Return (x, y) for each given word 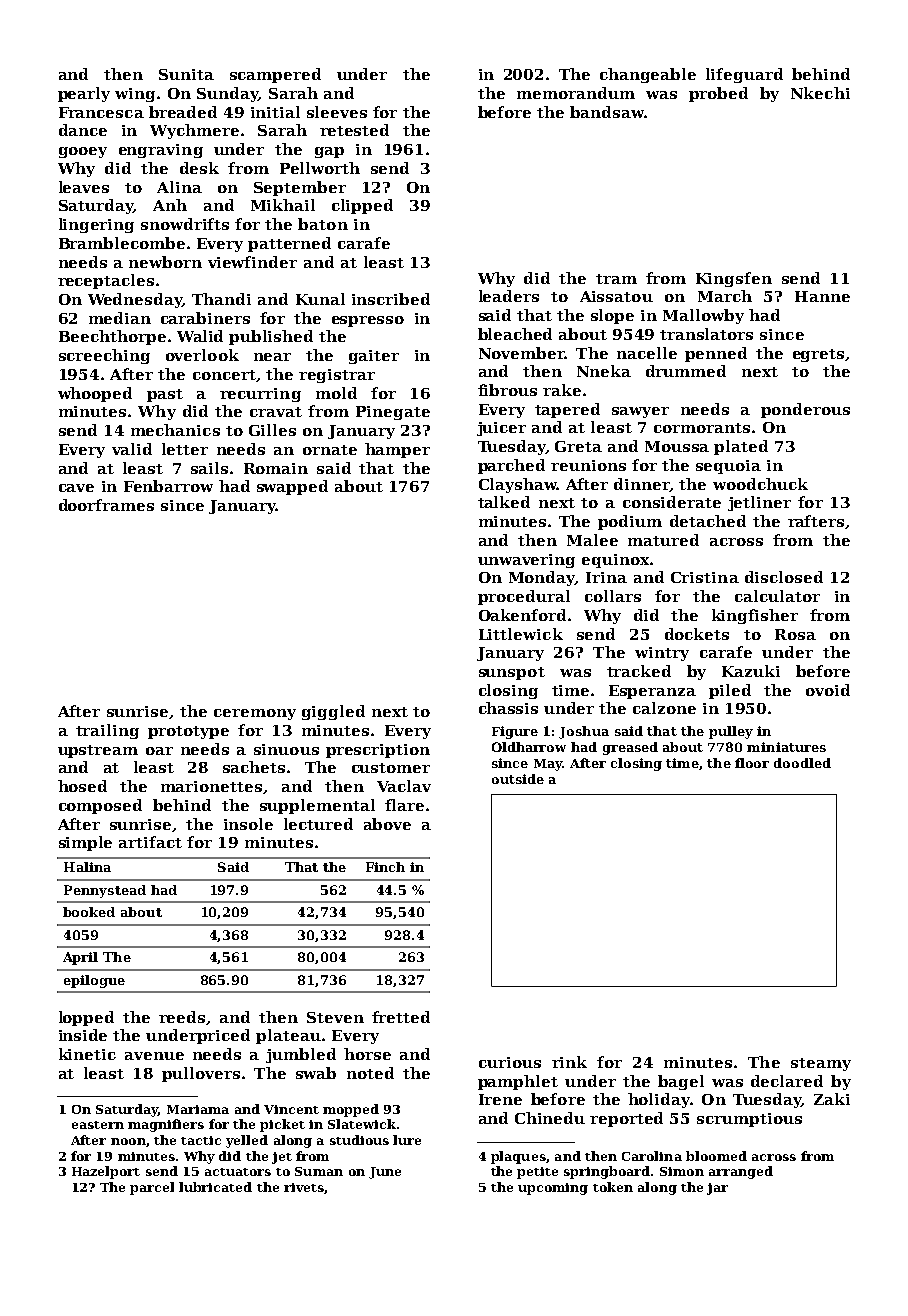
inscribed (391, 299)
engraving (161, 151)
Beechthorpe (112, 337)
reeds (182, 1017)
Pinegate (393, 413)
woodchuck (760, 484)
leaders (509, 296)
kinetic (87, 1054)
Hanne (822, 296)
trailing (107, 731)
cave (76, 488)
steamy (821, 1064)
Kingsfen (734, 279)
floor (752, 763)
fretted (401, 1017)
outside (518, 779)
